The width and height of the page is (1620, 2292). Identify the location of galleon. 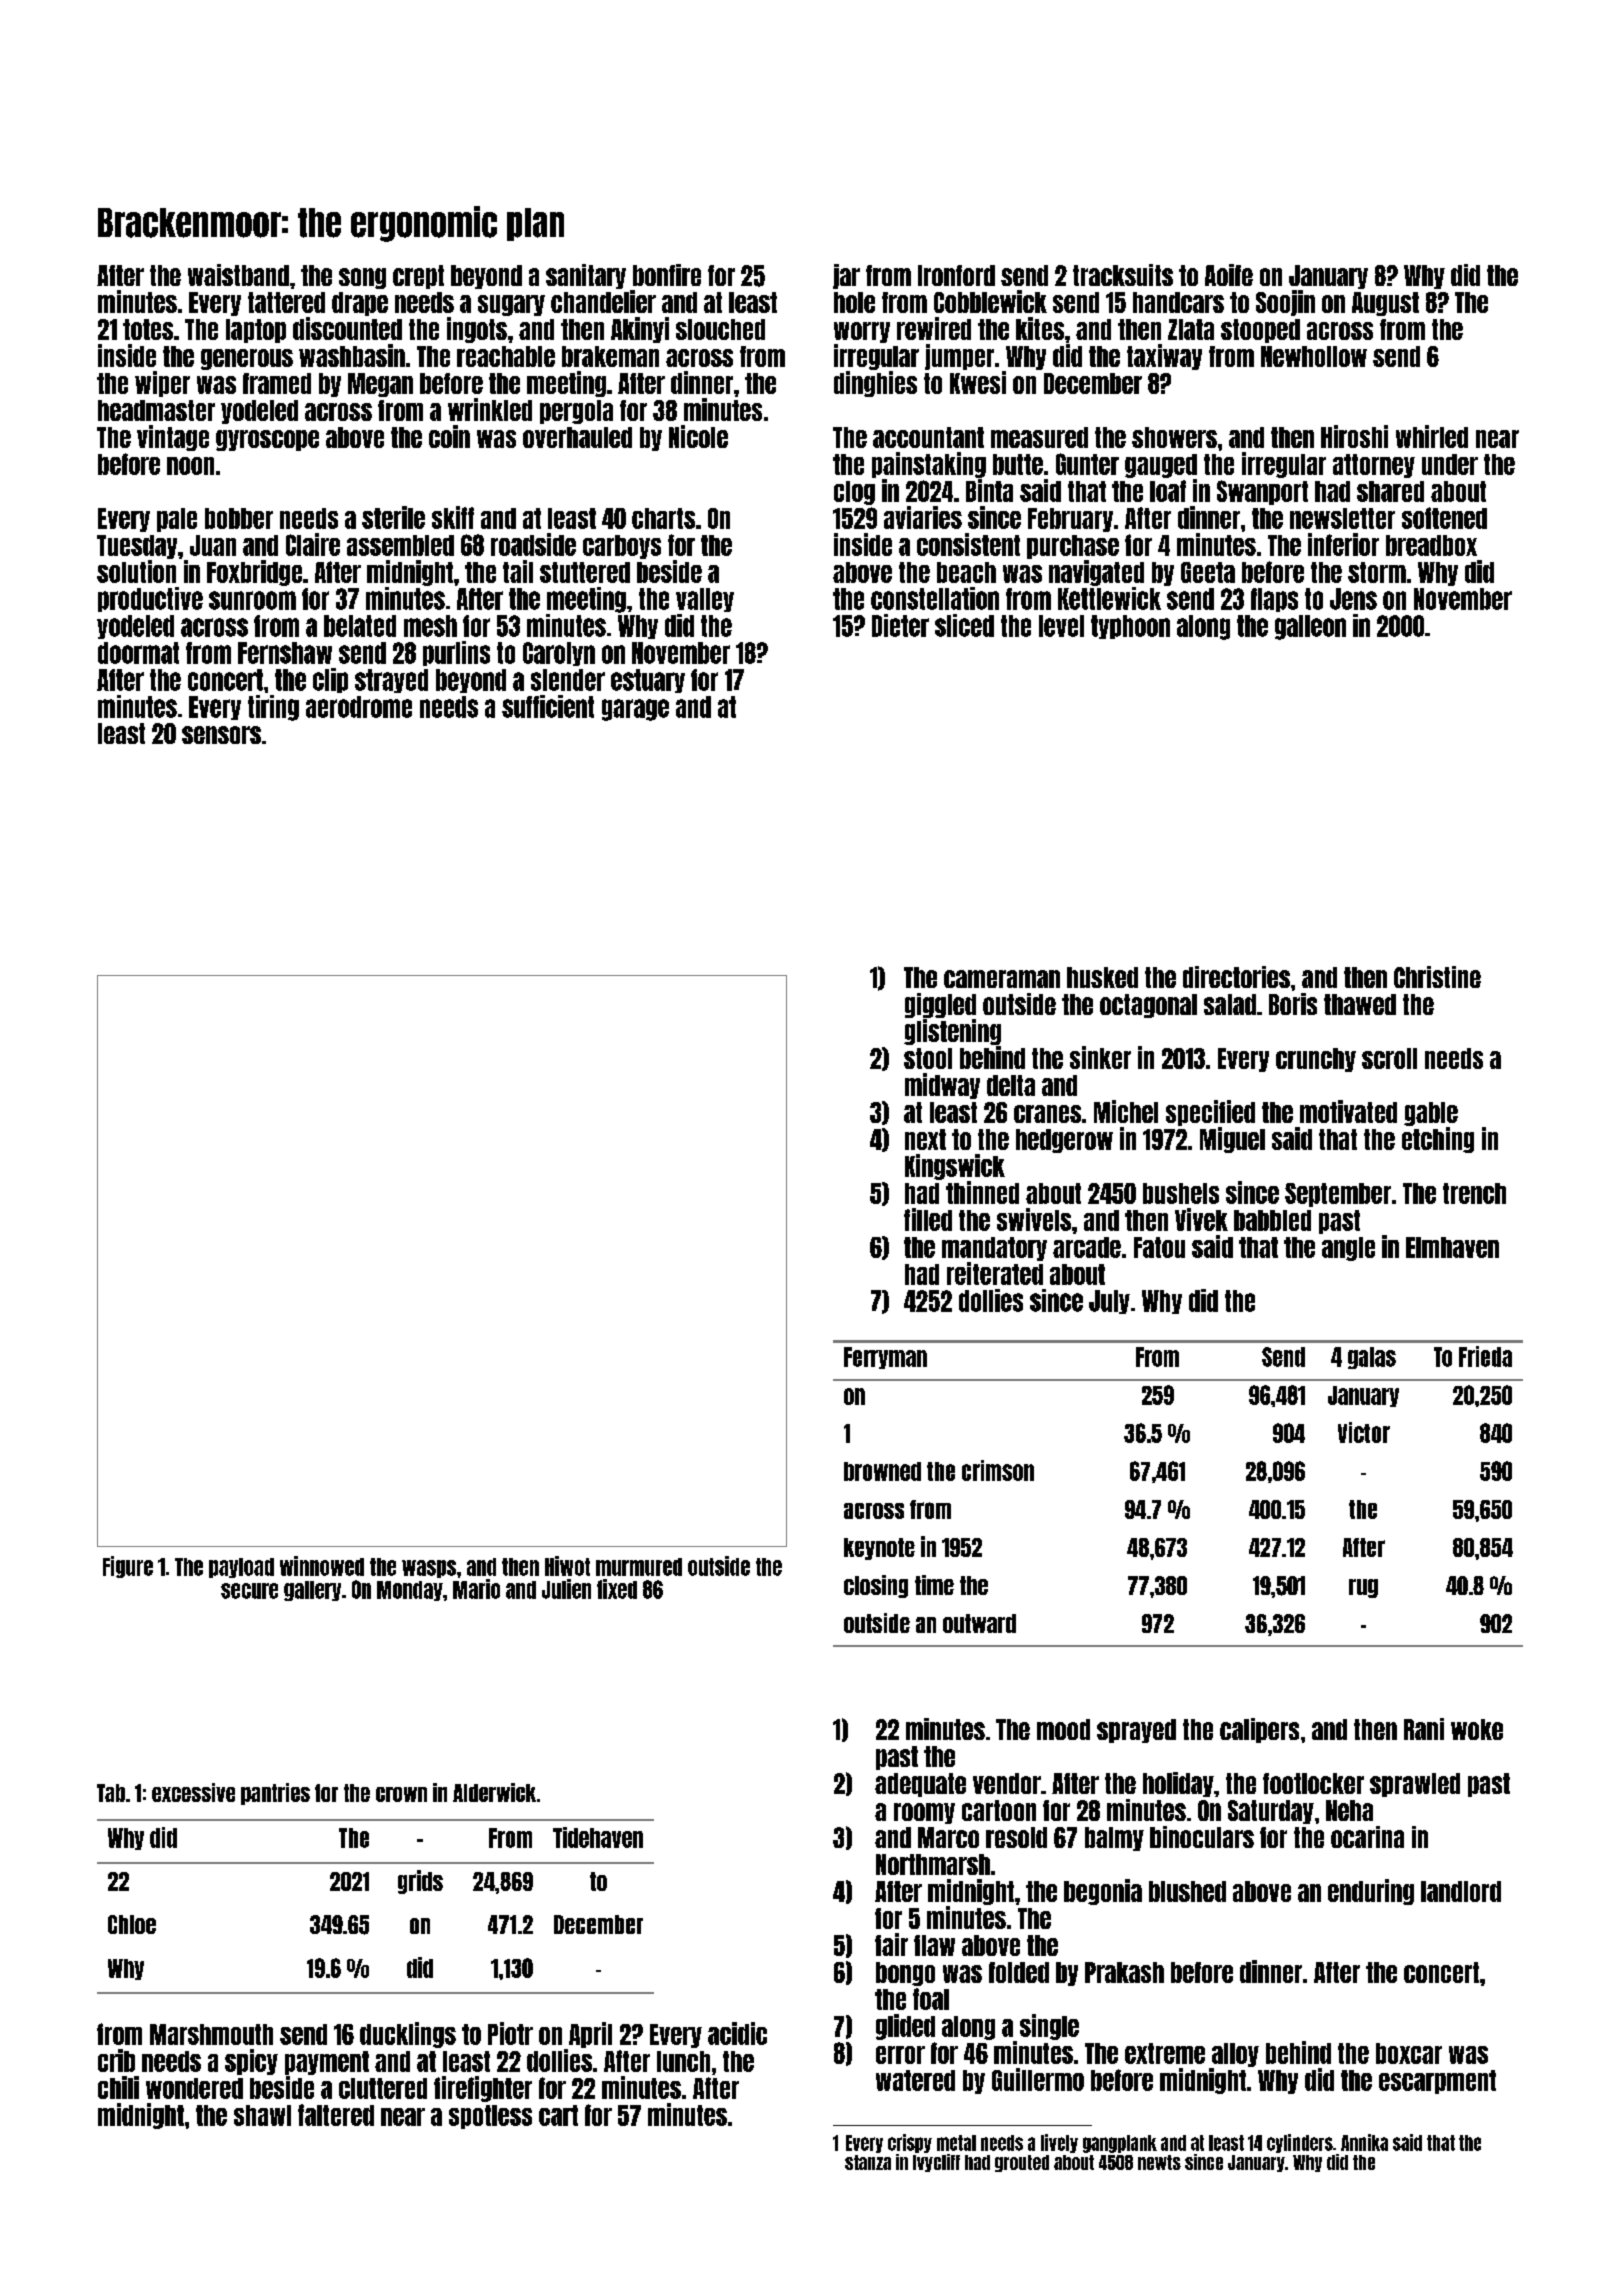
(1310, 627).
